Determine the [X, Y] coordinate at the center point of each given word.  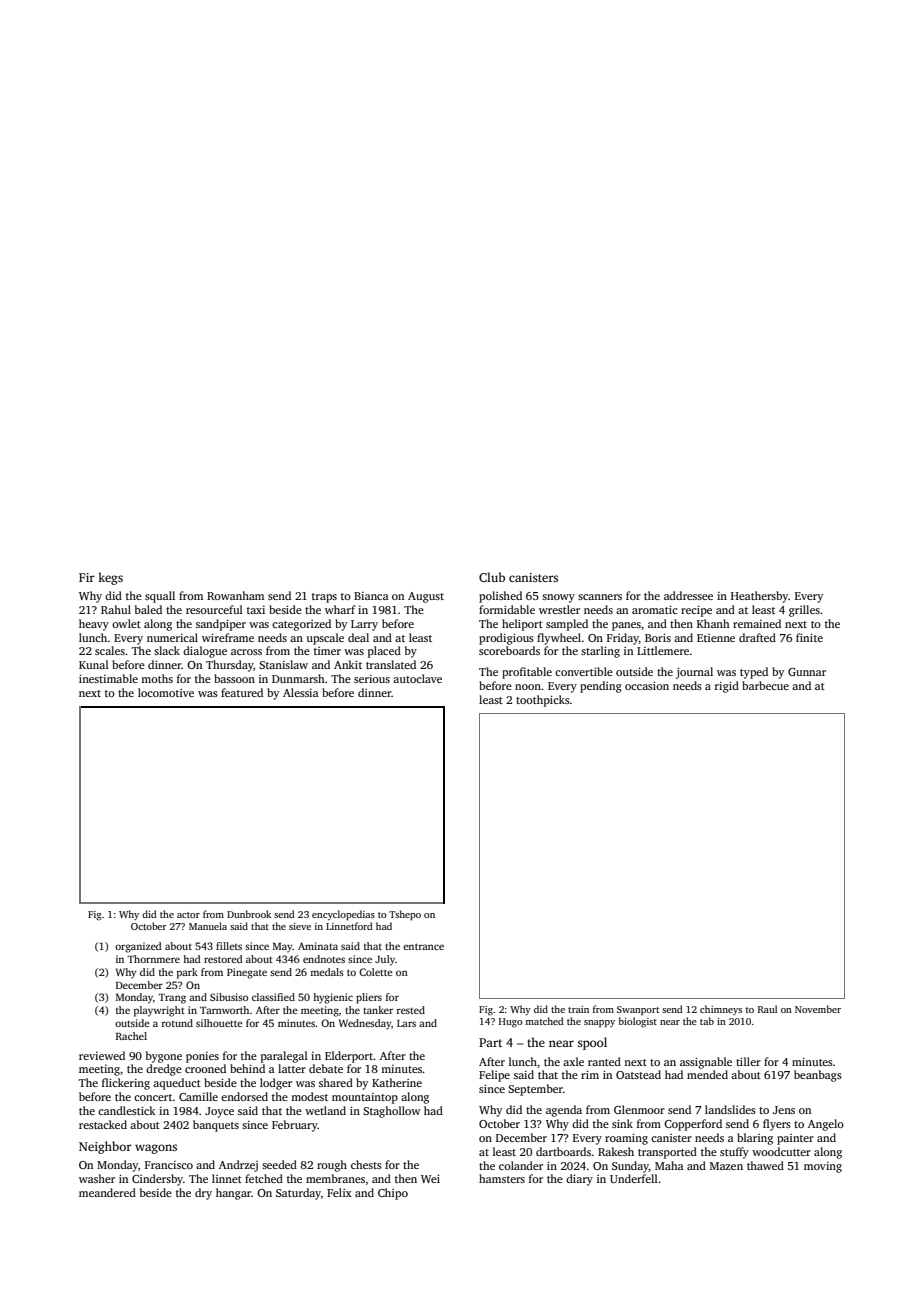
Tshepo [405, 915]
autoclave [417, 678]
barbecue [765, 685]
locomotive [166, 692]
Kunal [94, 664]
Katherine [397, 1082]
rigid [727, 687]
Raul [767, 1009]
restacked [103, 1124]
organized [138, 947]
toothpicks [543, 701]
